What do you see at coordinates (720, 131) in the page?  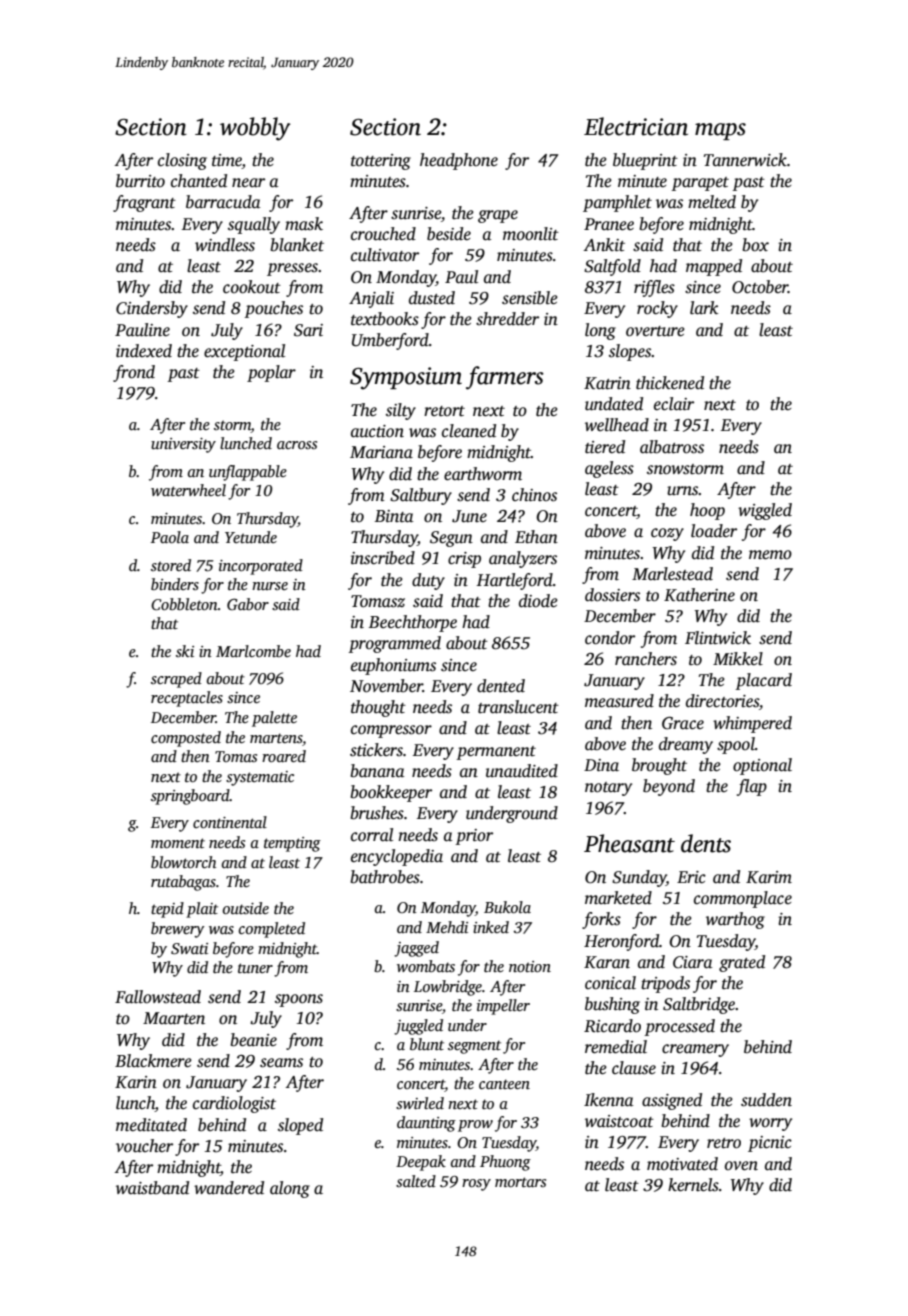 I see `maps` at bounding box center [720, 131].
